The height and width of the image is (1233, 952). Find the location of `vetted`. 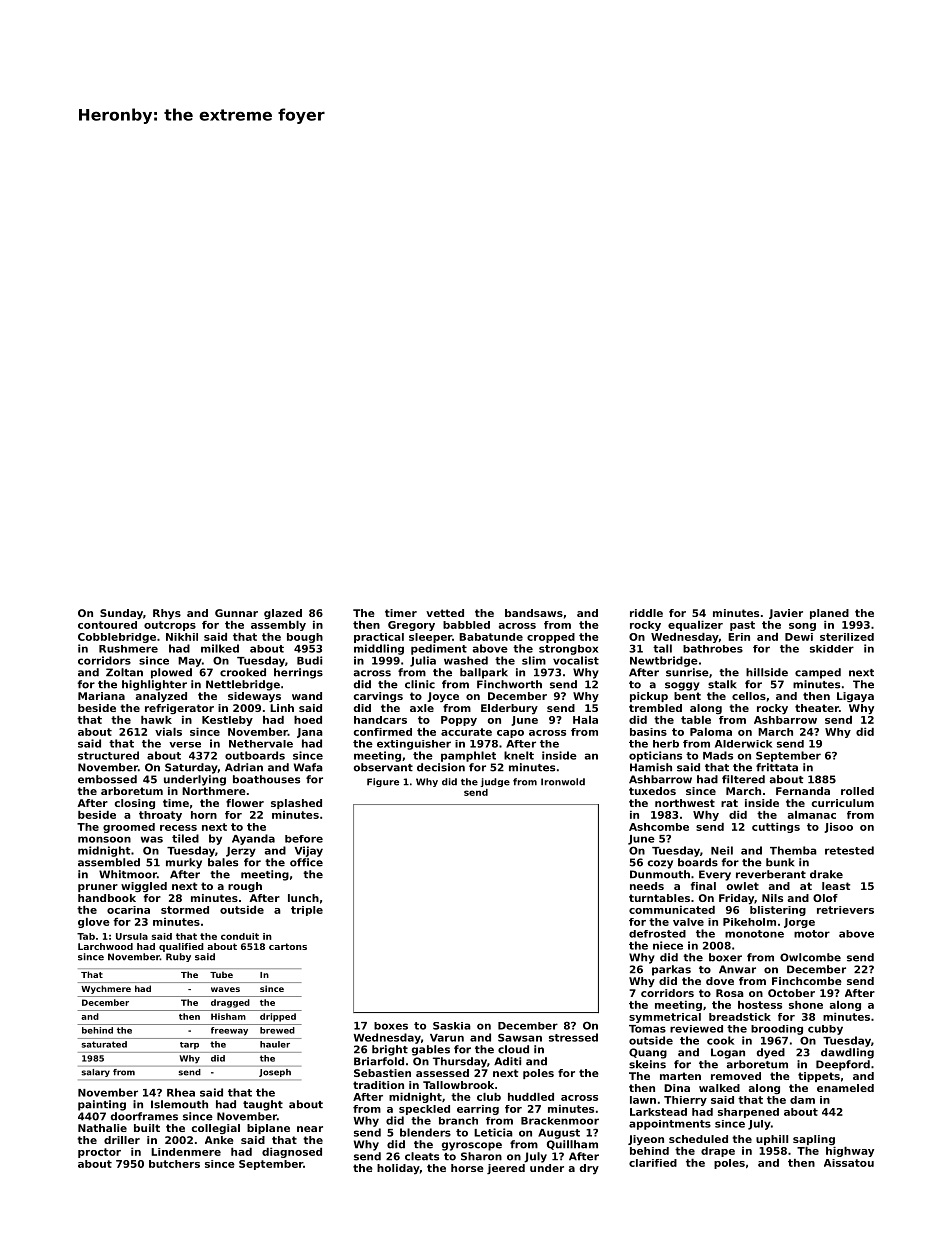

vetted is located at coordinates (445, 613).
